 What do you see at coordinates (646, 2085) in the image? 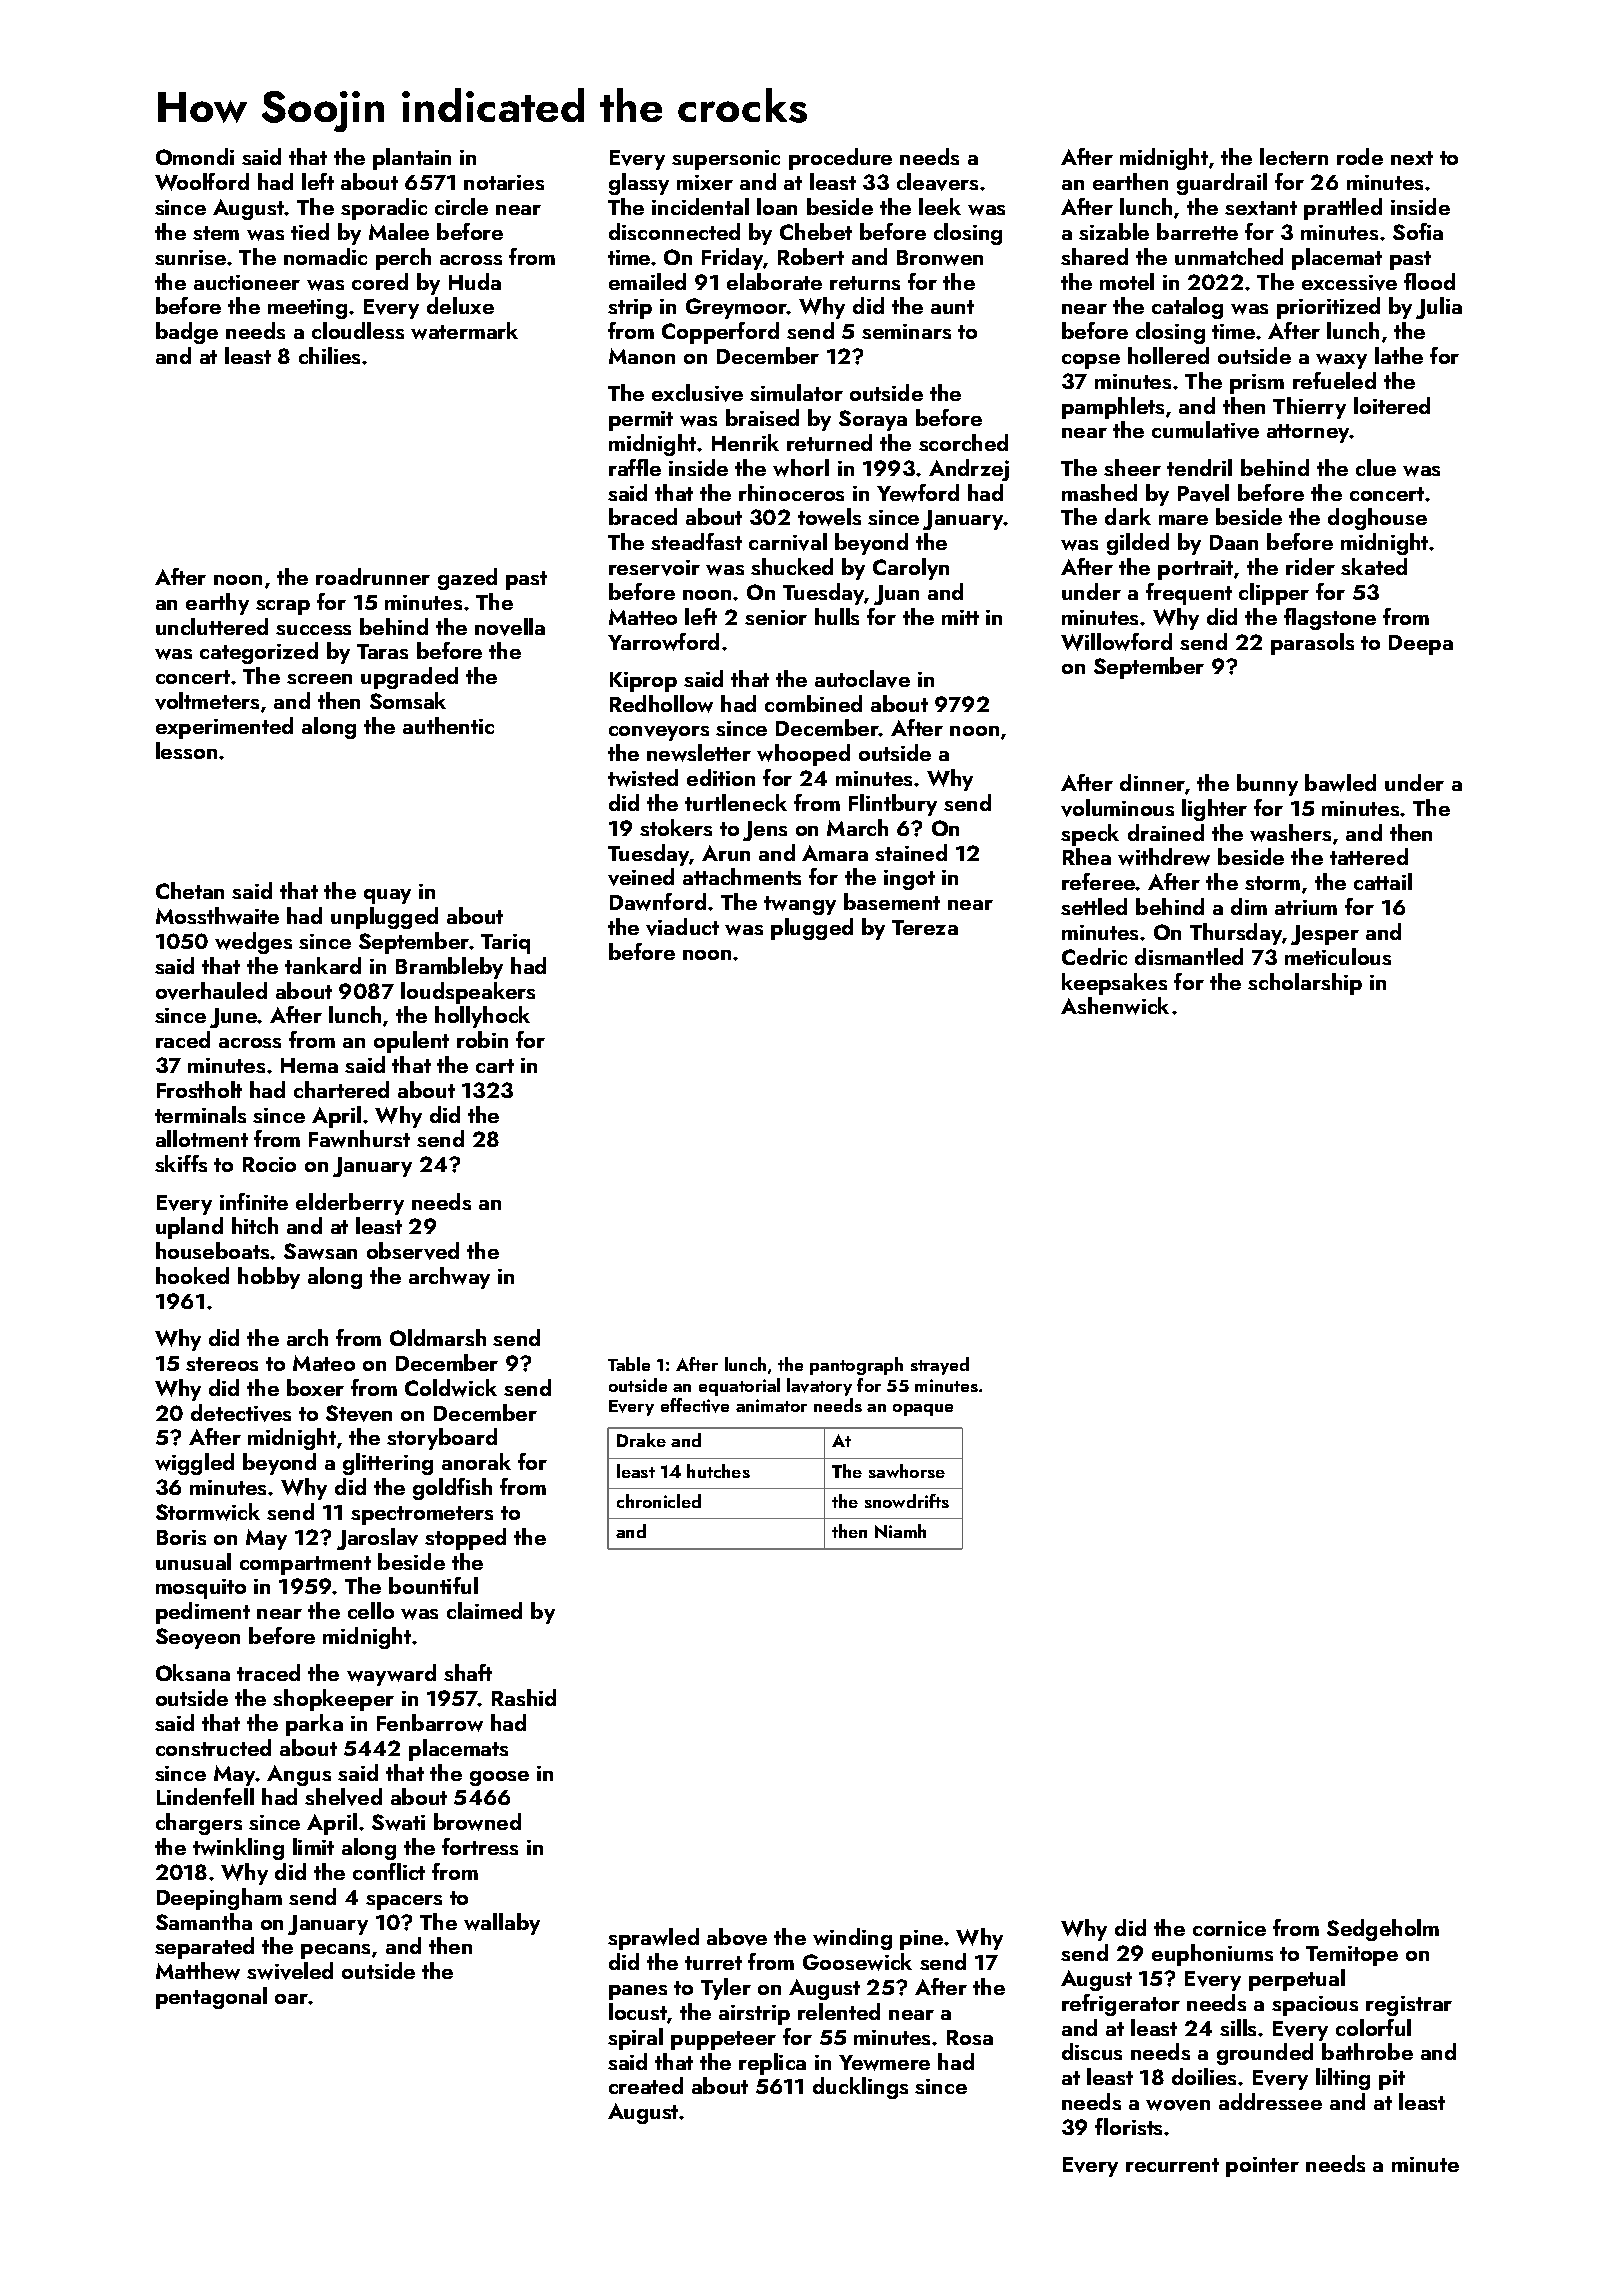
I see `created` at bounding box center [646, 2085].
